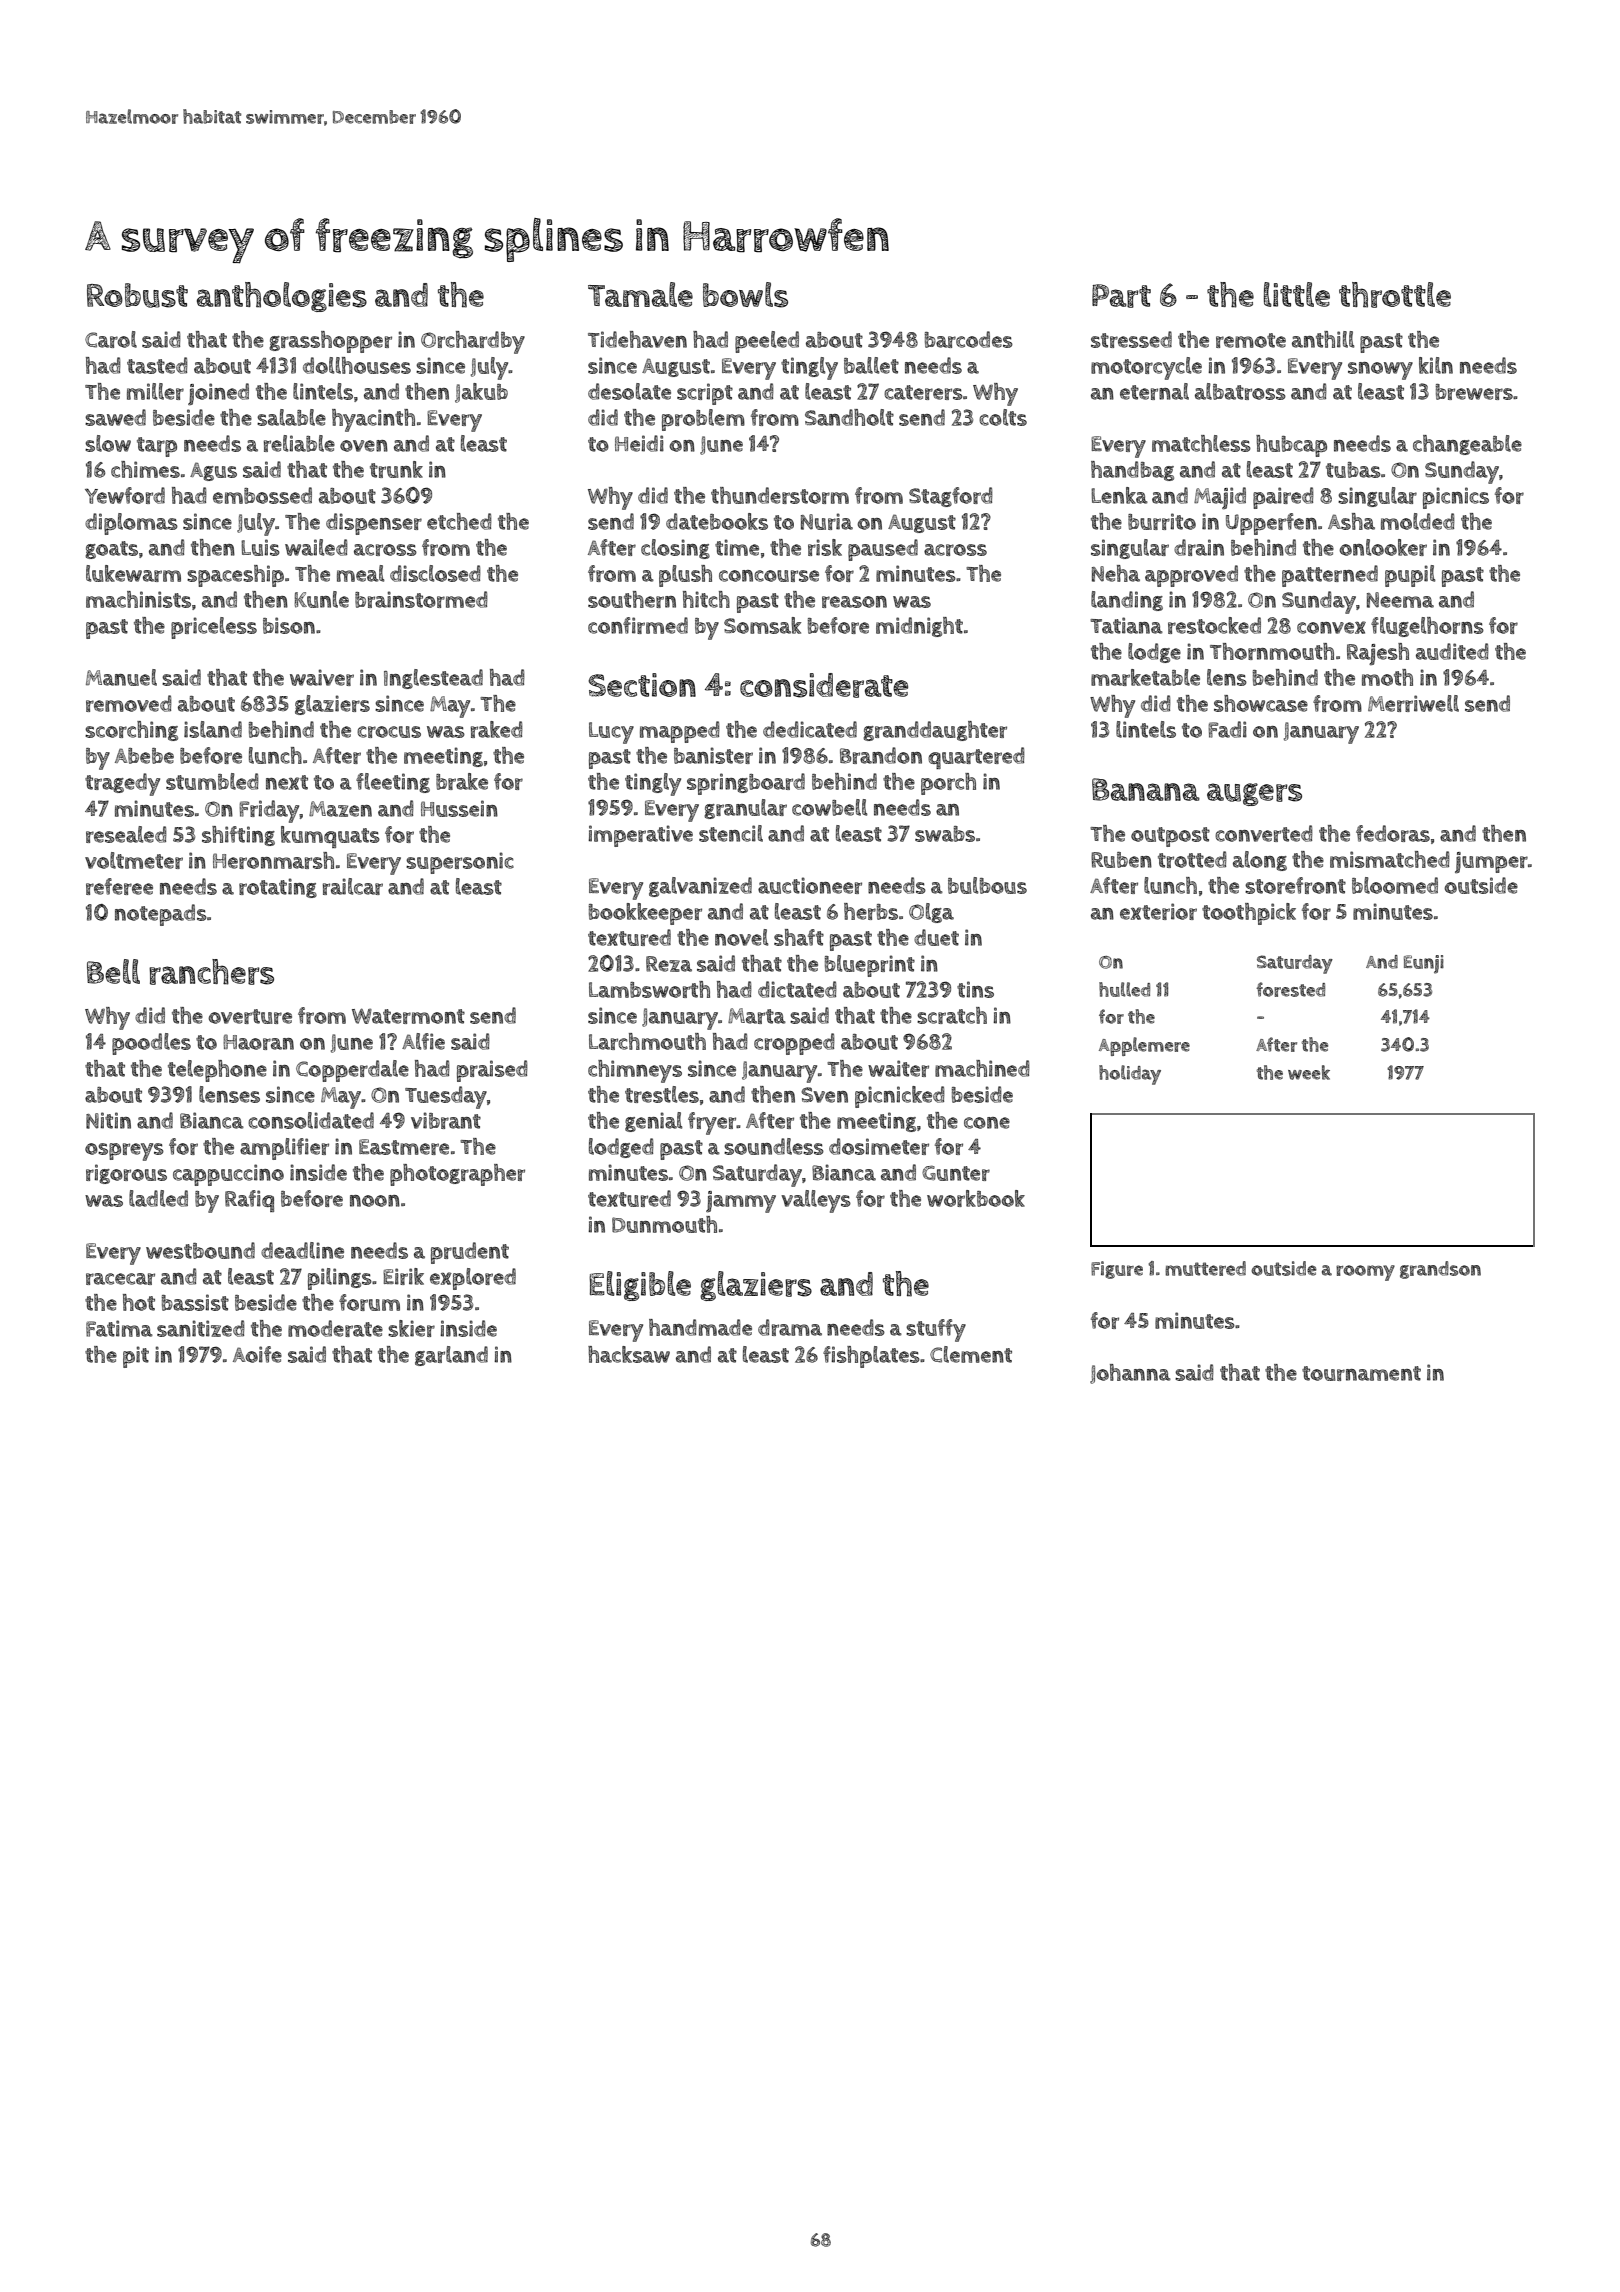  I want to click on ospreys, so click(124, 1152).
